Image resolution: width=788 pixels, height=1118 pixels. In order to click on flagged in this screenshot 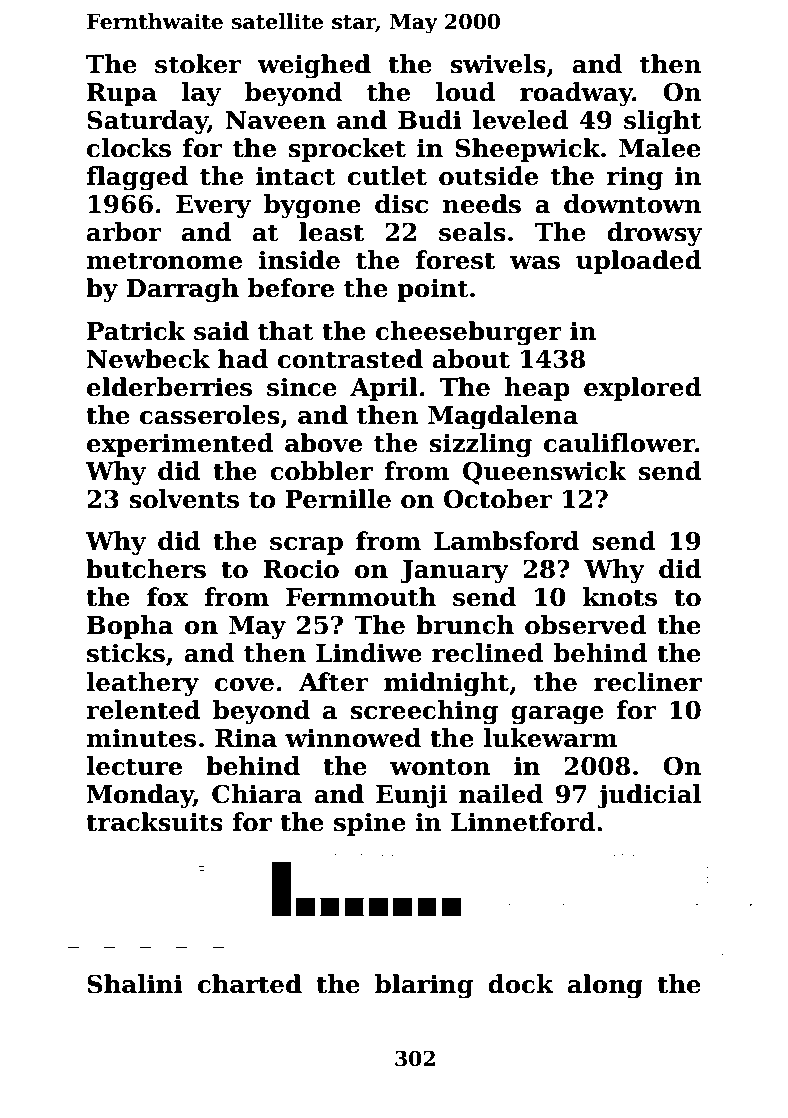, I will do `click(137, 178)`.
